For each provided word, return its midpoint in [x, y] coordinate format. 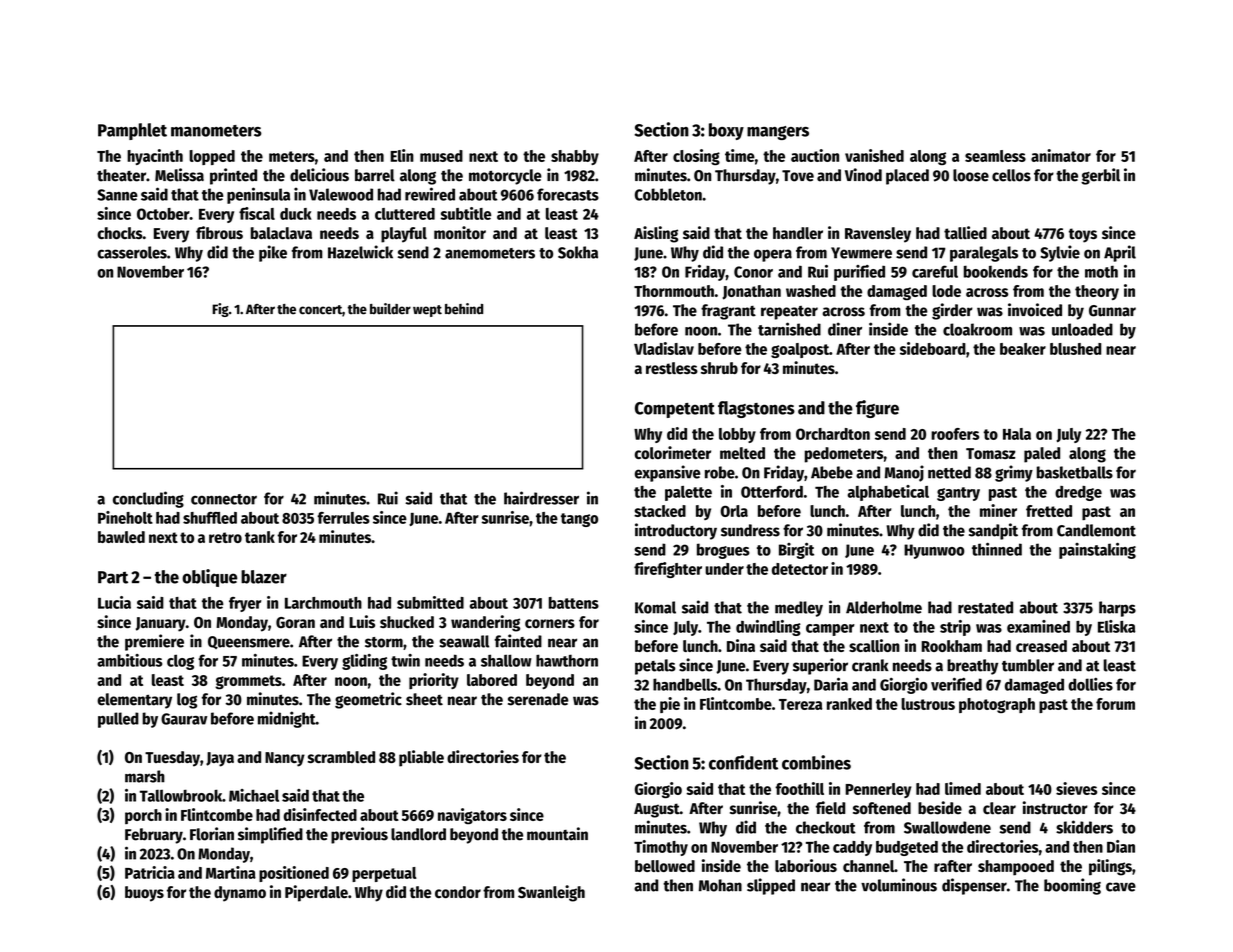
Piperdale [316, 893]
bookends [996, 271]
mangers [778, 133]
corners [550, 623]
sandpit [993, 531]
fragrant [728, 312]
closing [696, 157]
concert [320, 310]
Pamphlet [132, 131]
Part [113, 577]
